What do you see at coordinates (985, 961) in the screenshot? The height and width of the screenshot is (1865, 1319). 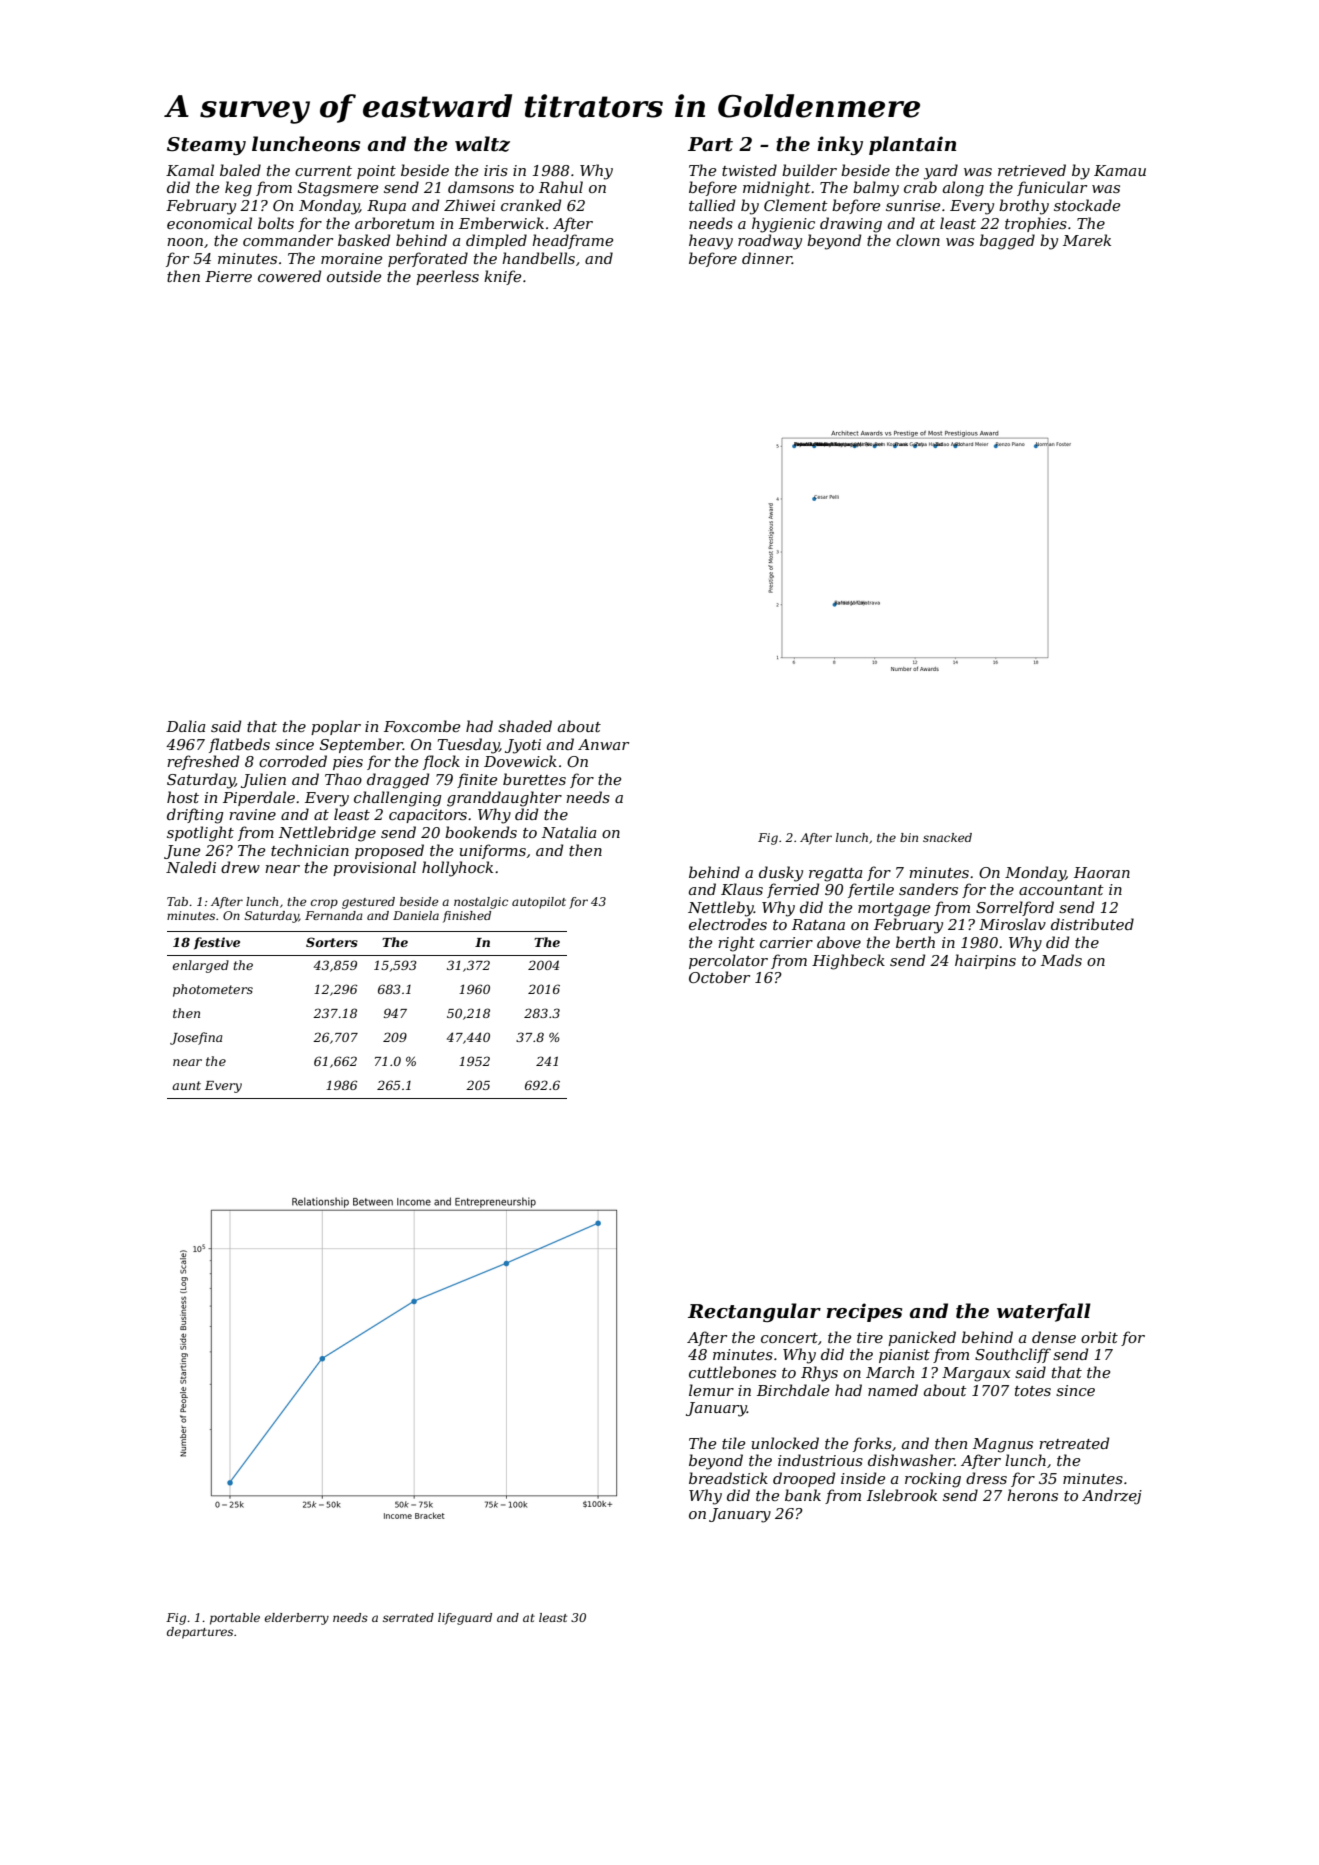 I see `hairpins` at bounding box center [985, 961].
